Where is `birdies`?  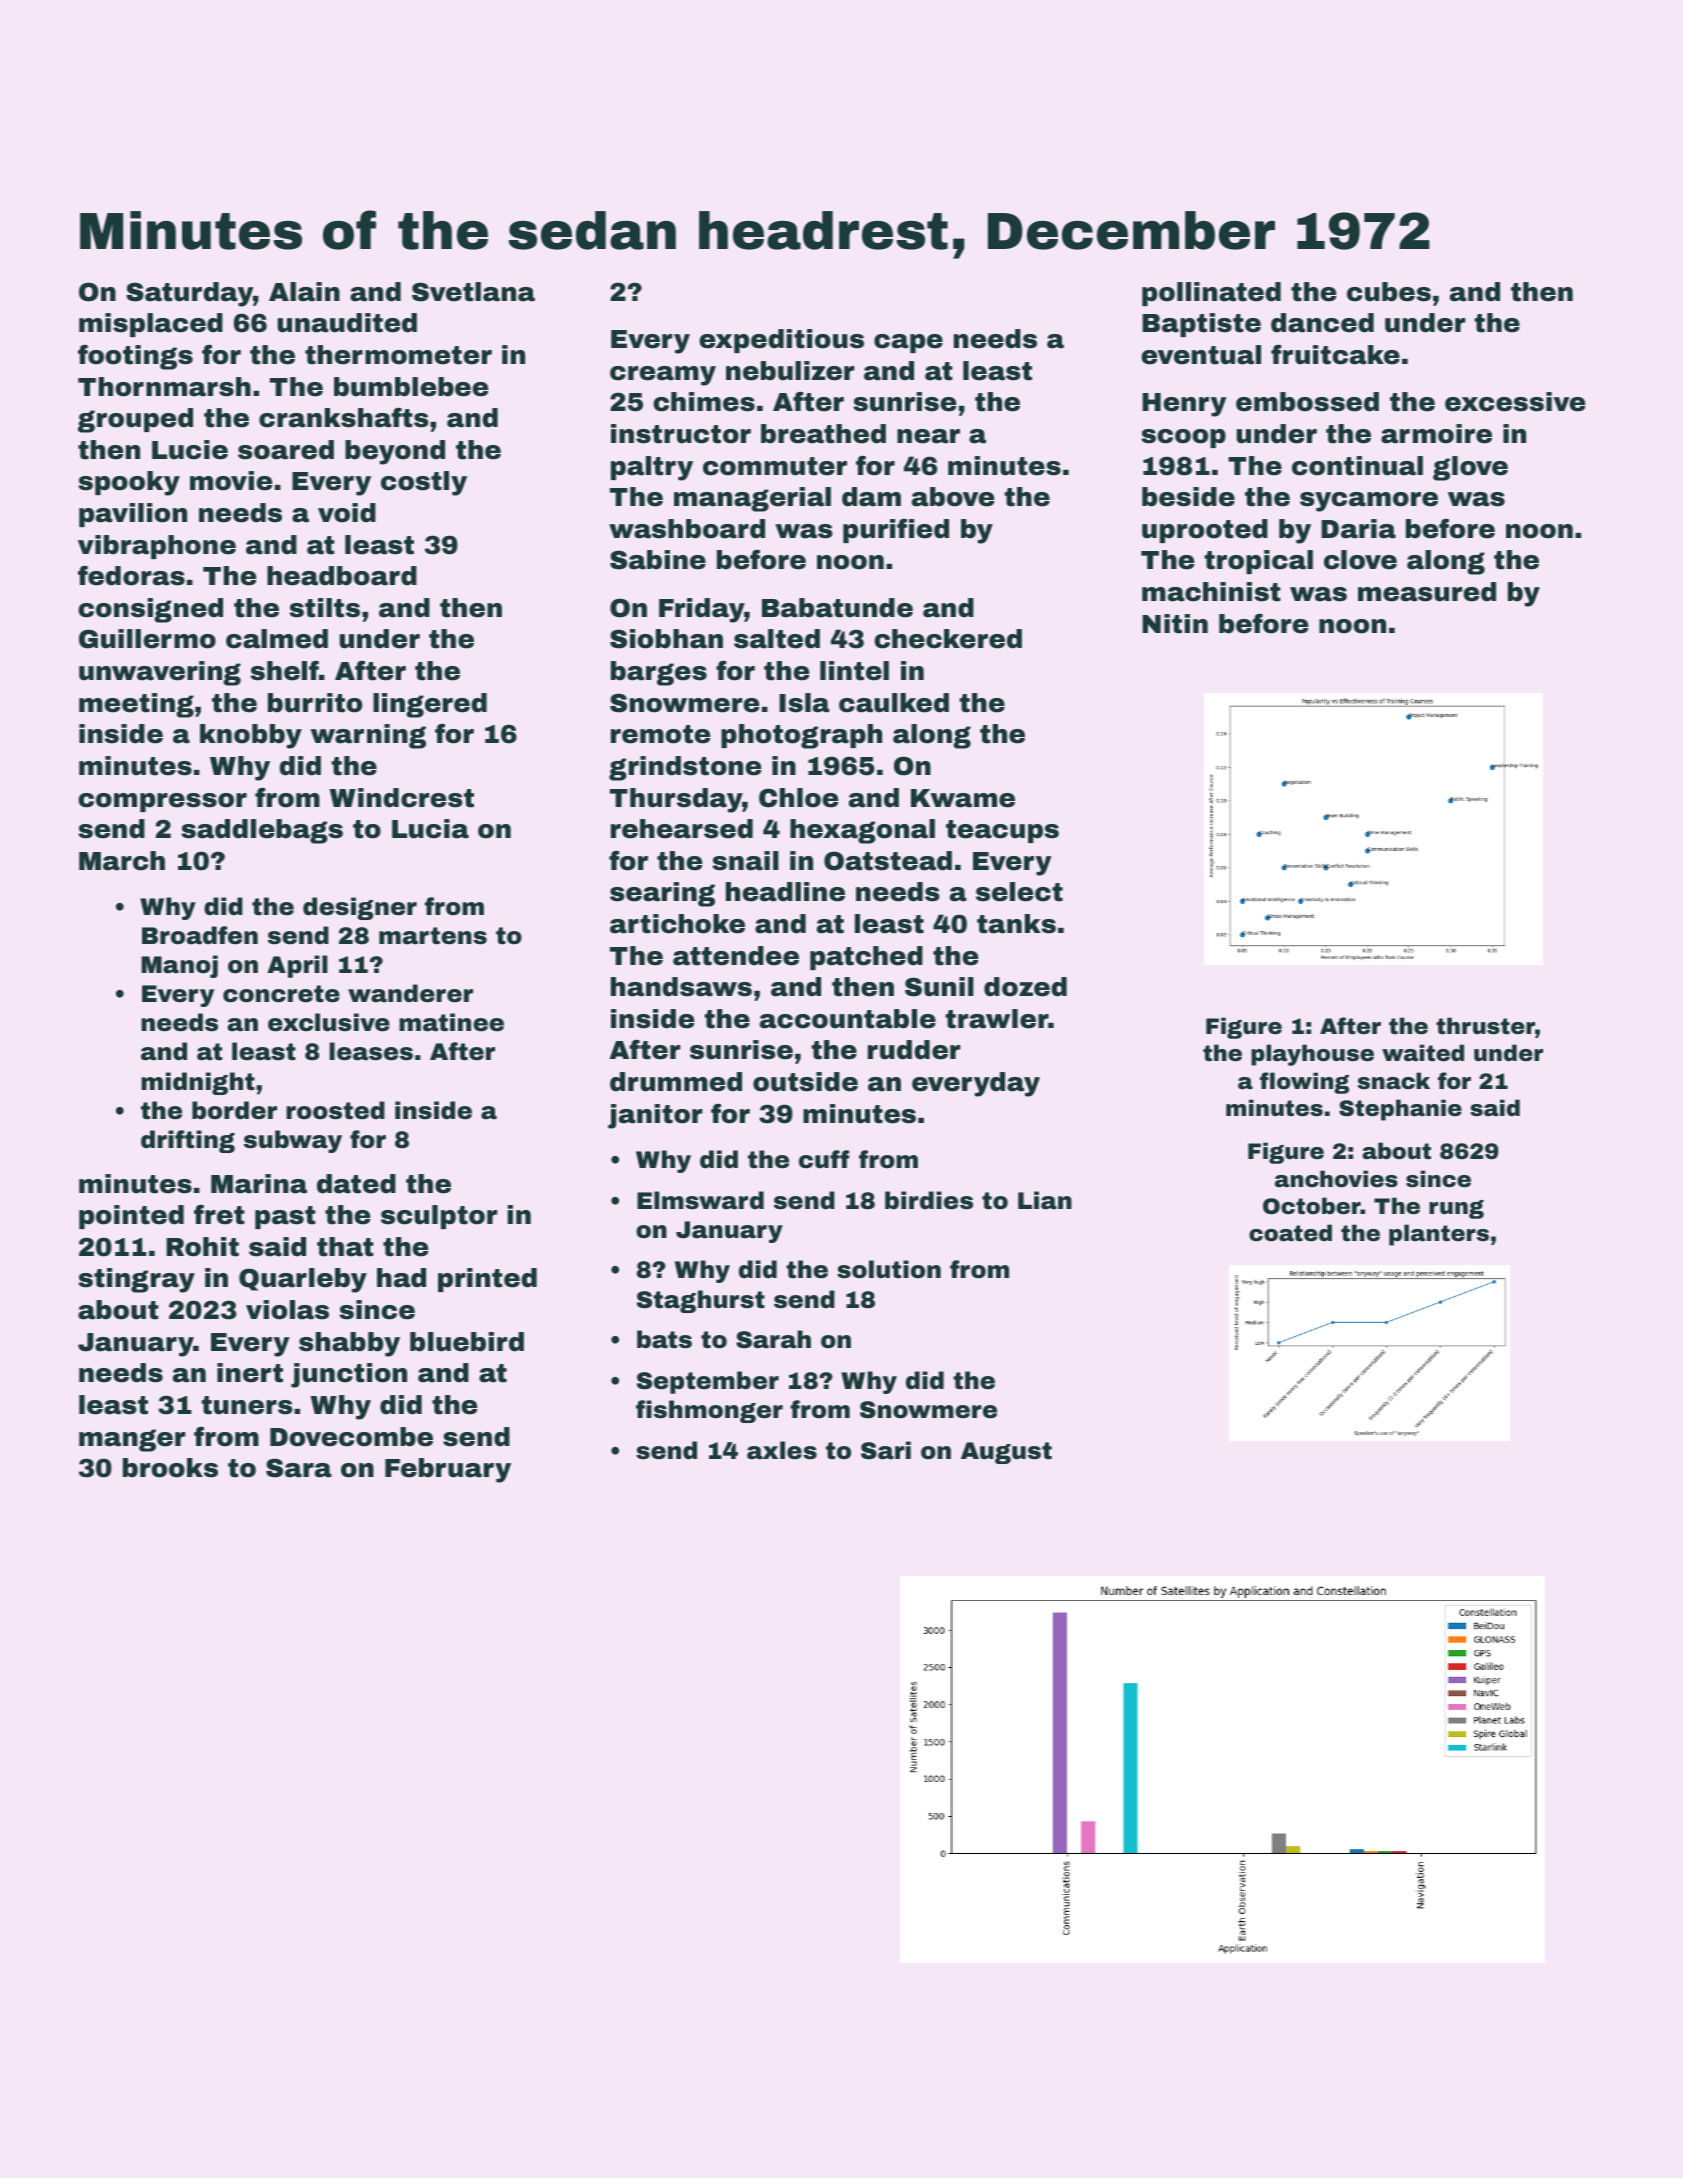
birdies is located at coordinates (929, 1200).
